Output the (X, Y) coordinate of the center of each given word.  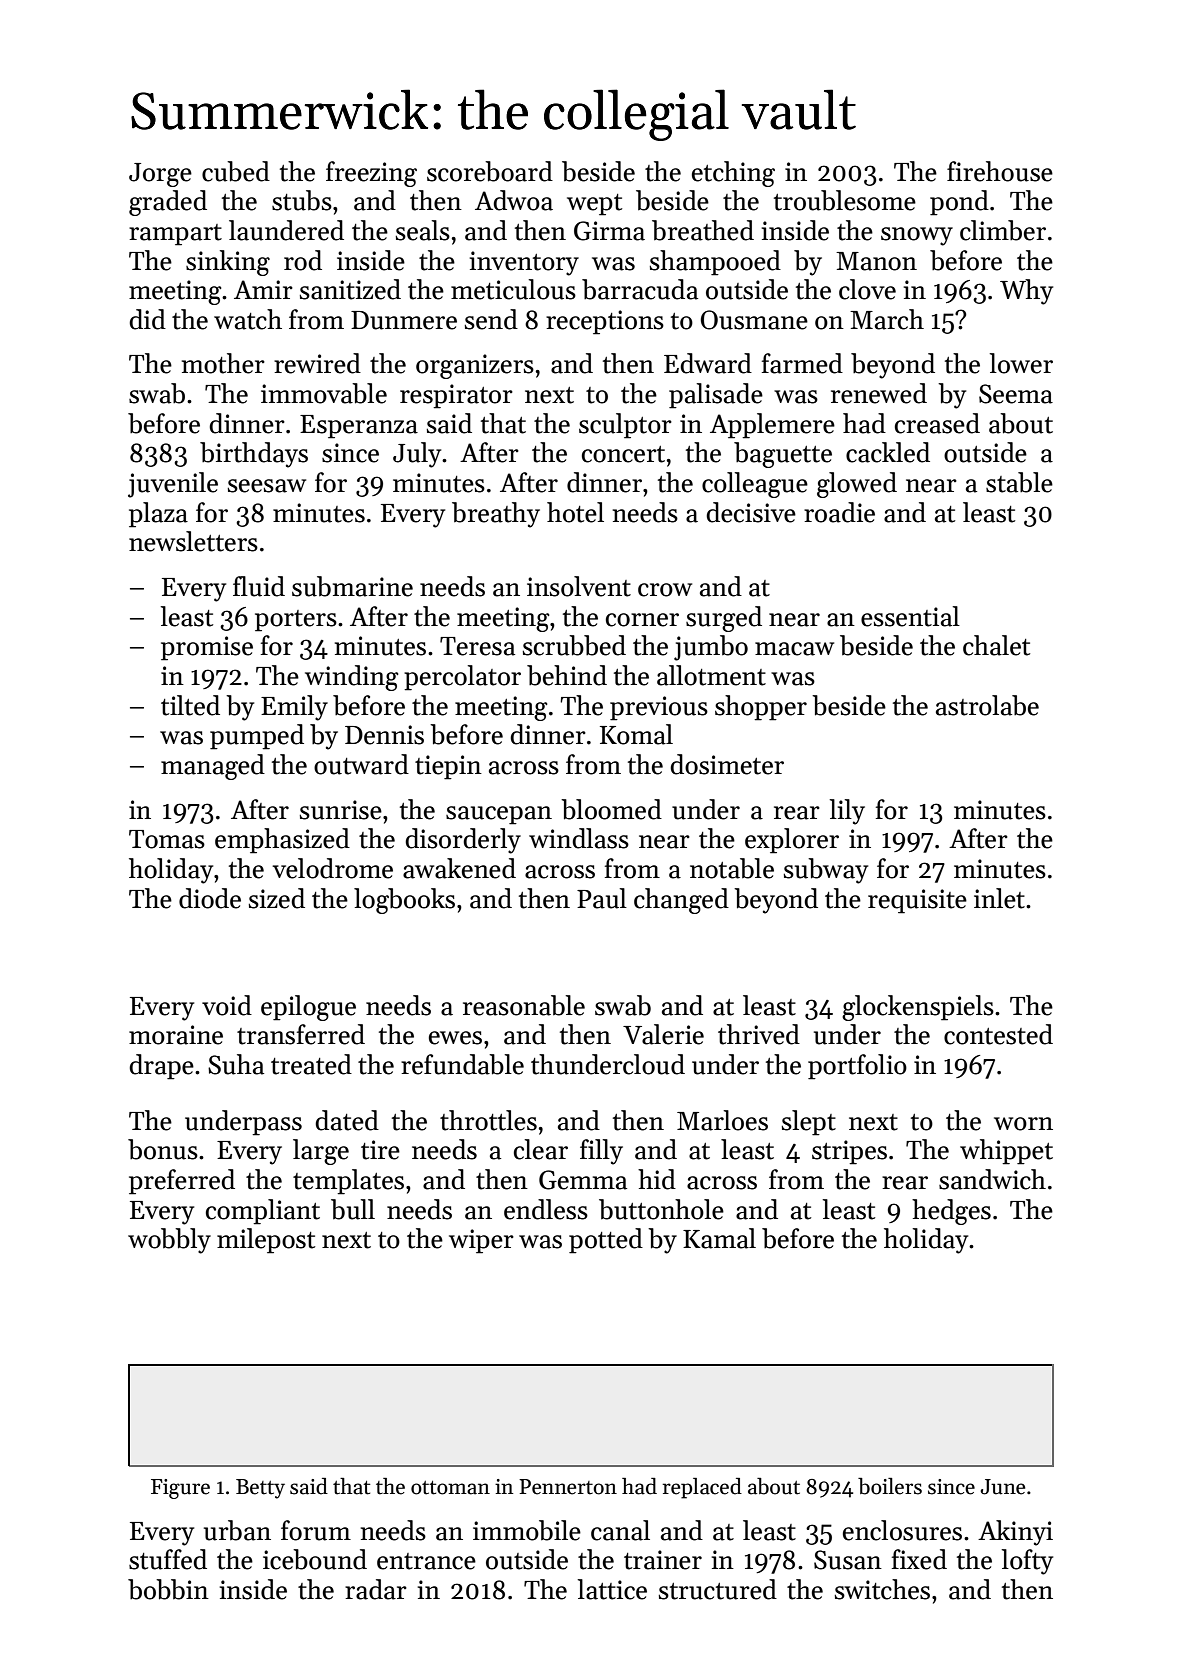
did (147, 319)
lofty (1027, 1562)
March (887, 319)
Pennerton (568, 1487)
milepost (266, 1241)
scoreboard (490, 171)
